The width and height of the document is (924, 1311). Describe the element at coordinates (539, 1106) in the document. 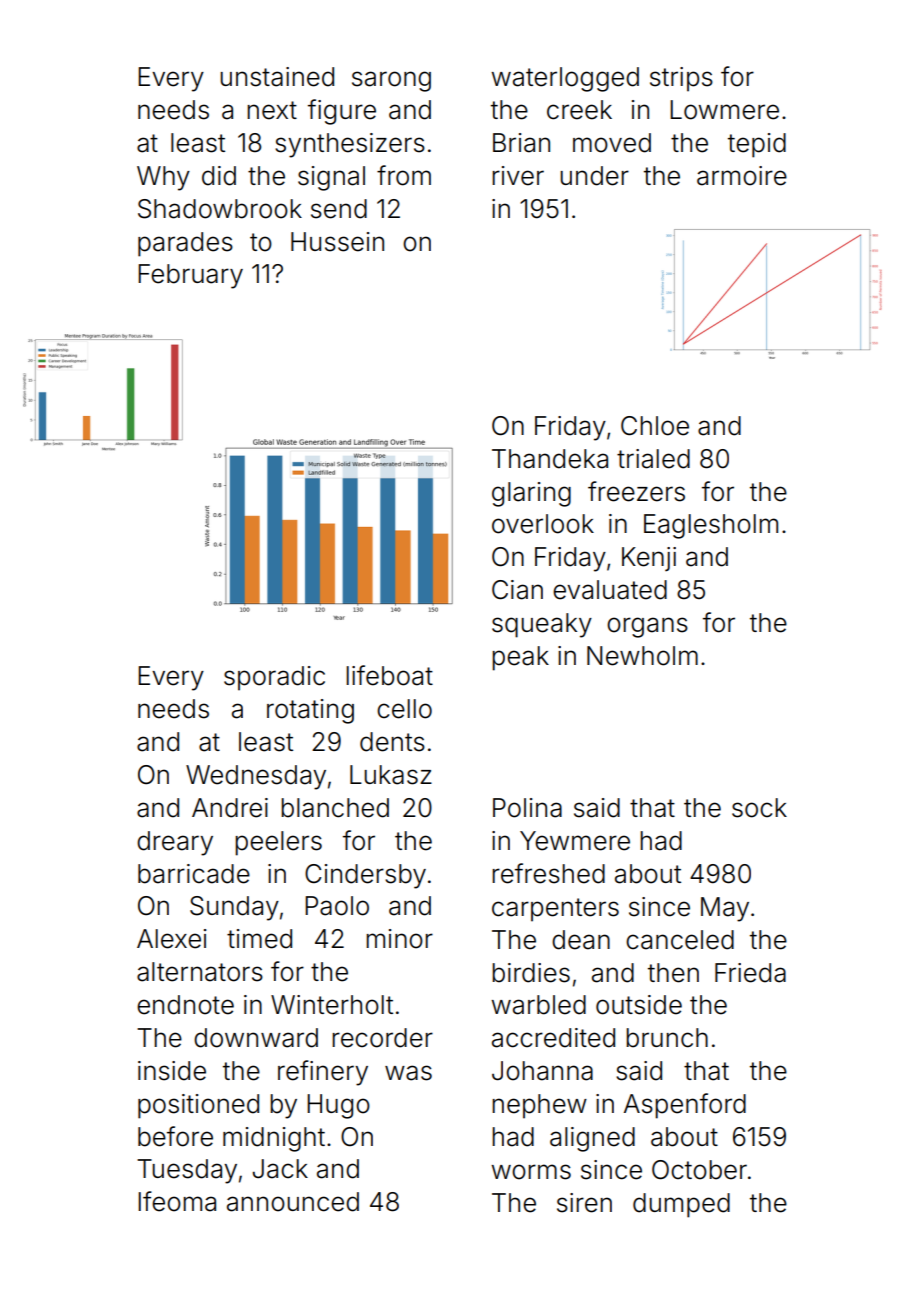

I see `nephew` at that location.
